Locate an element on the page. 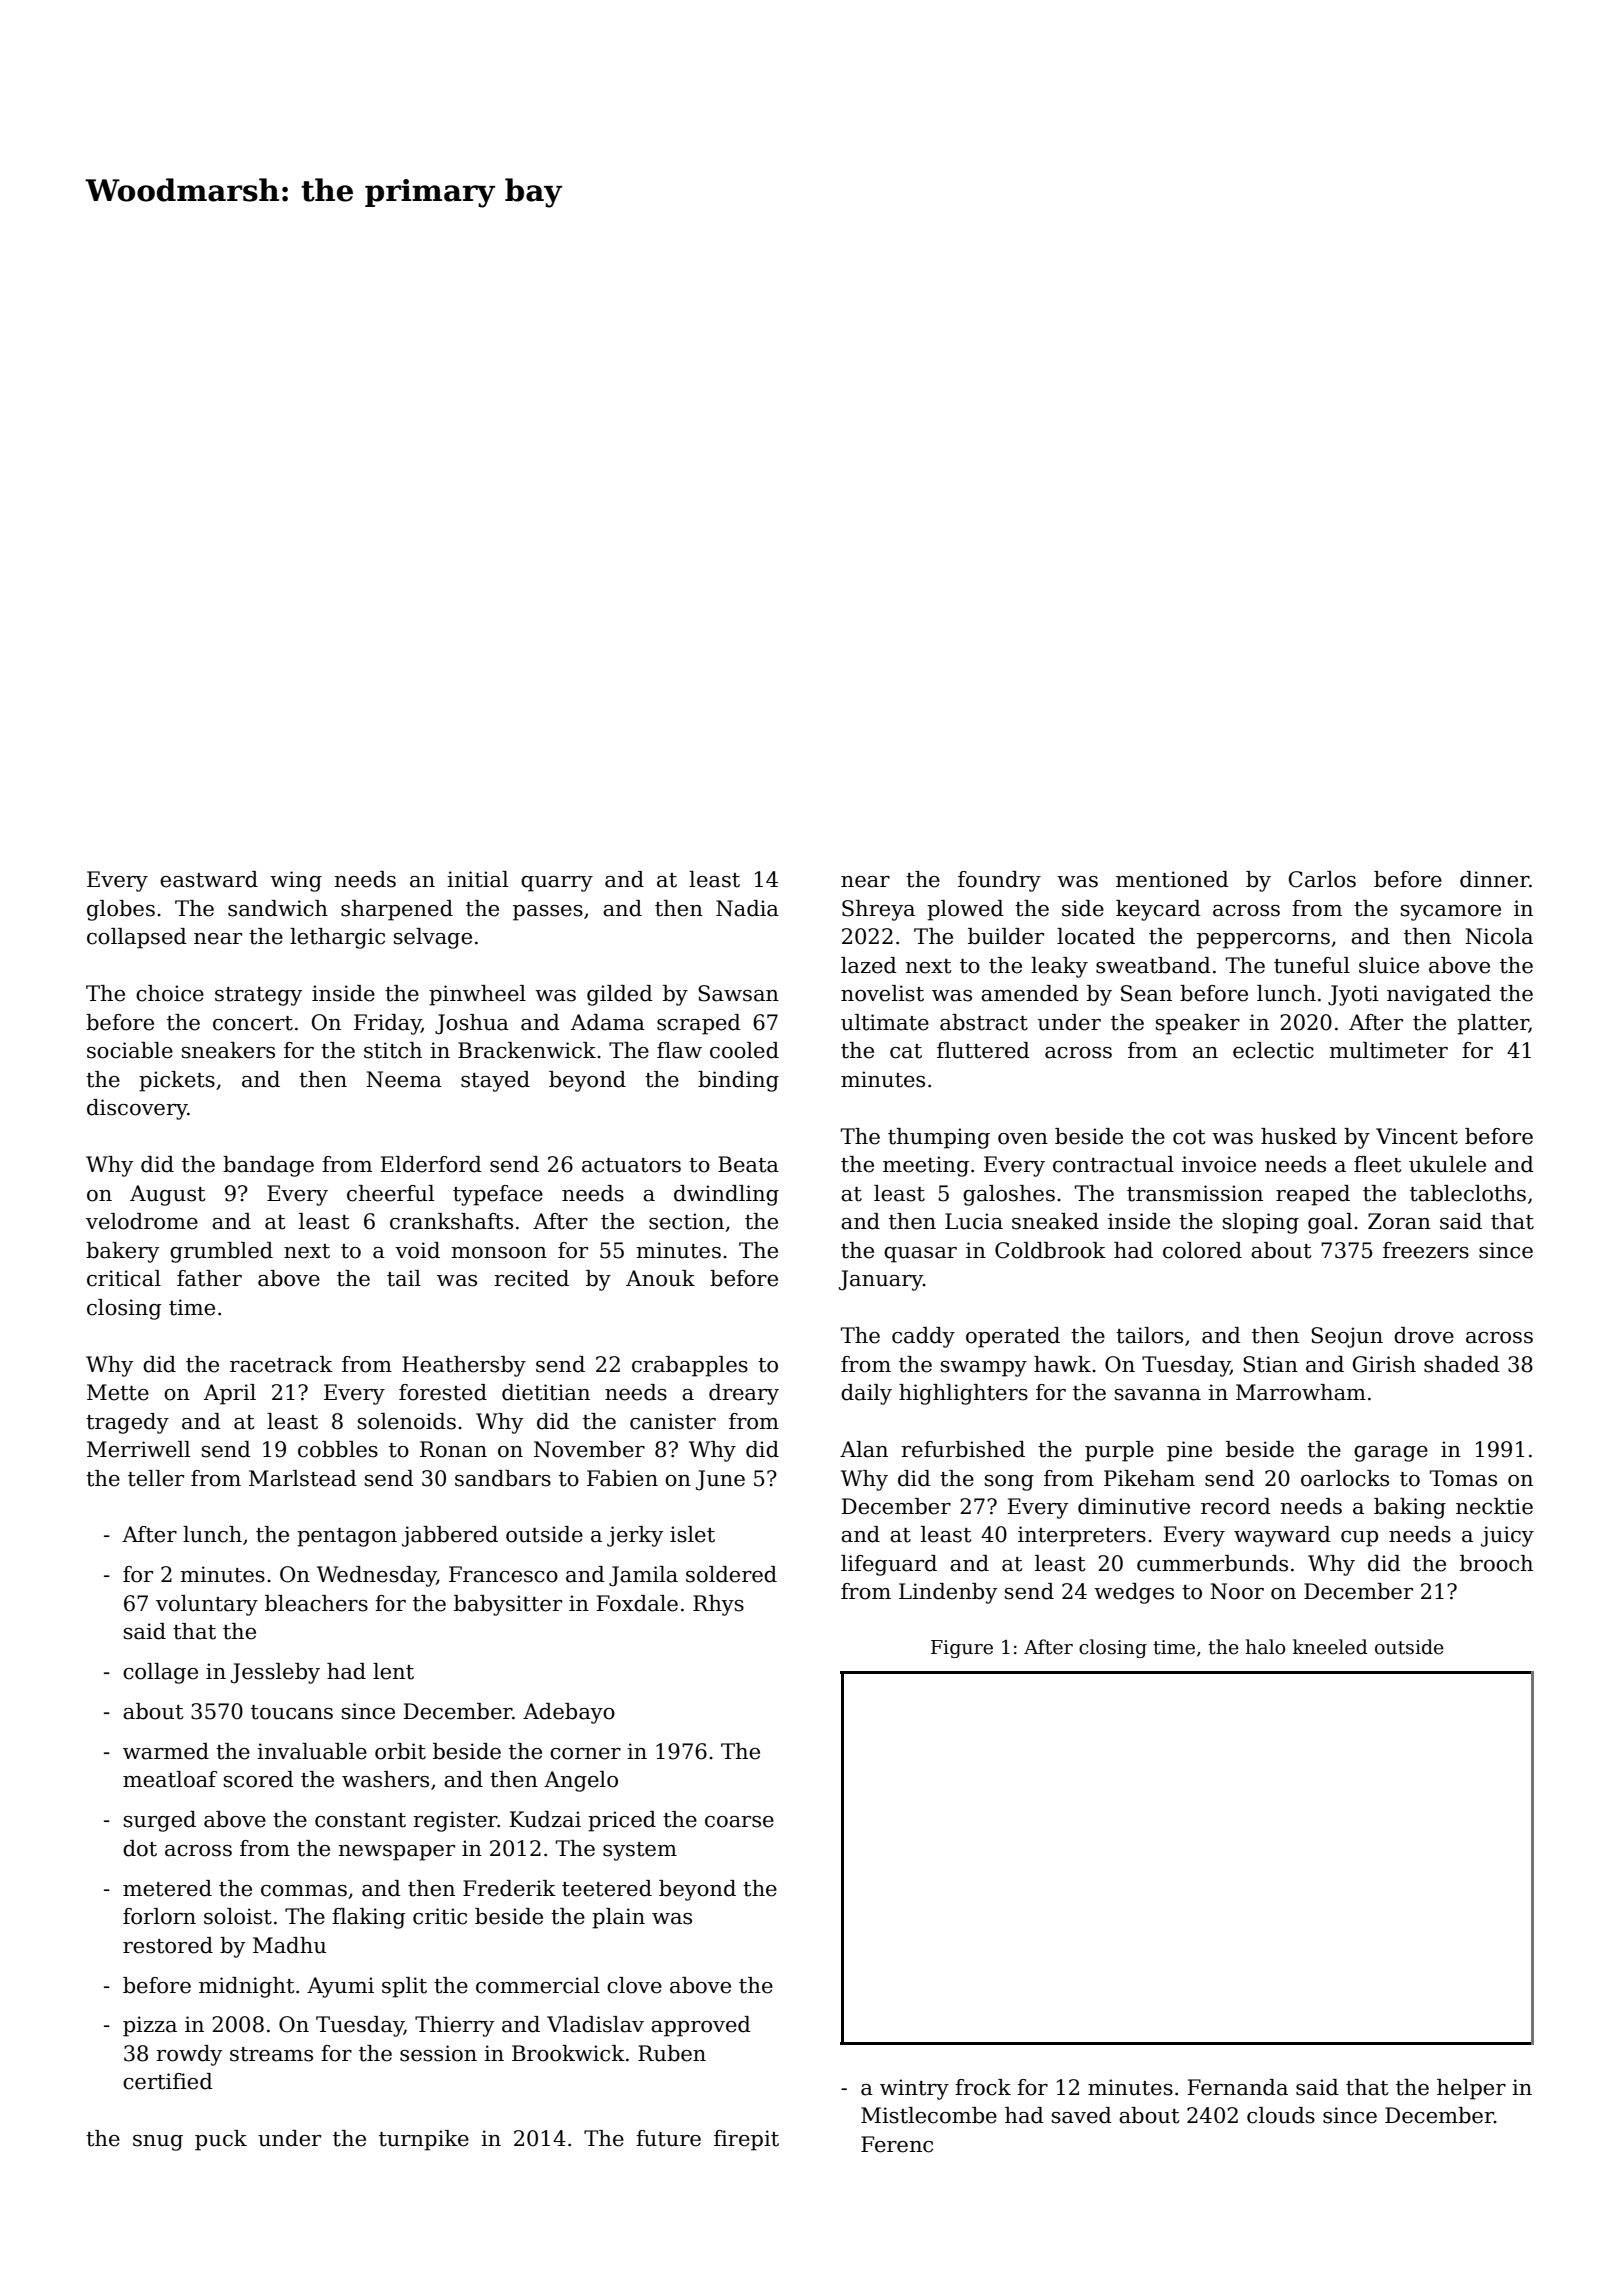 The width and height of the page is (1620, 2292). foundry is located at coordinates (999, 881).
